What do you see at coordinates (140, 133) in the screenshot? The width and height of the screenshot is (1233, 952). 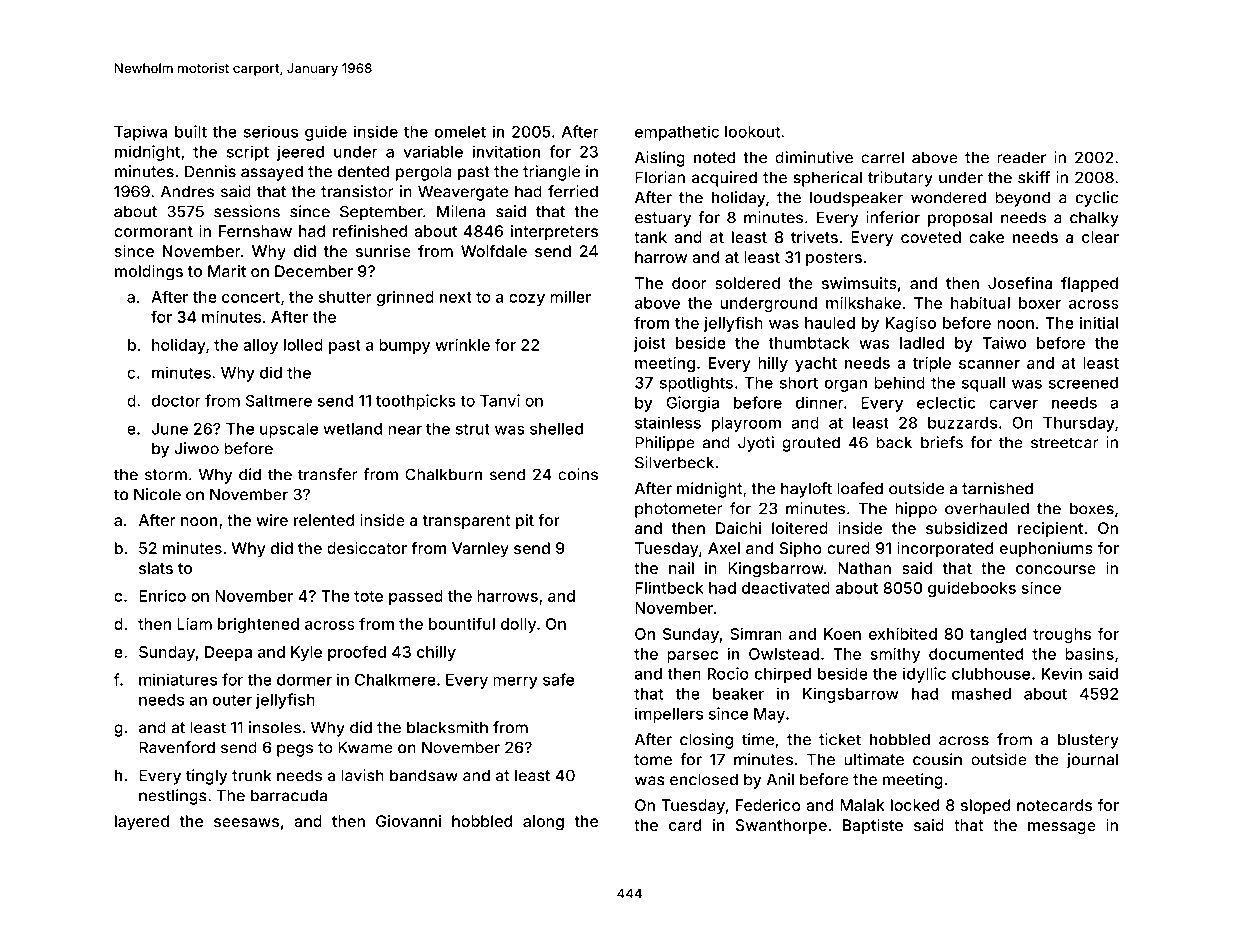 I see `Tapiwa` at bounding box center [140, 133].
